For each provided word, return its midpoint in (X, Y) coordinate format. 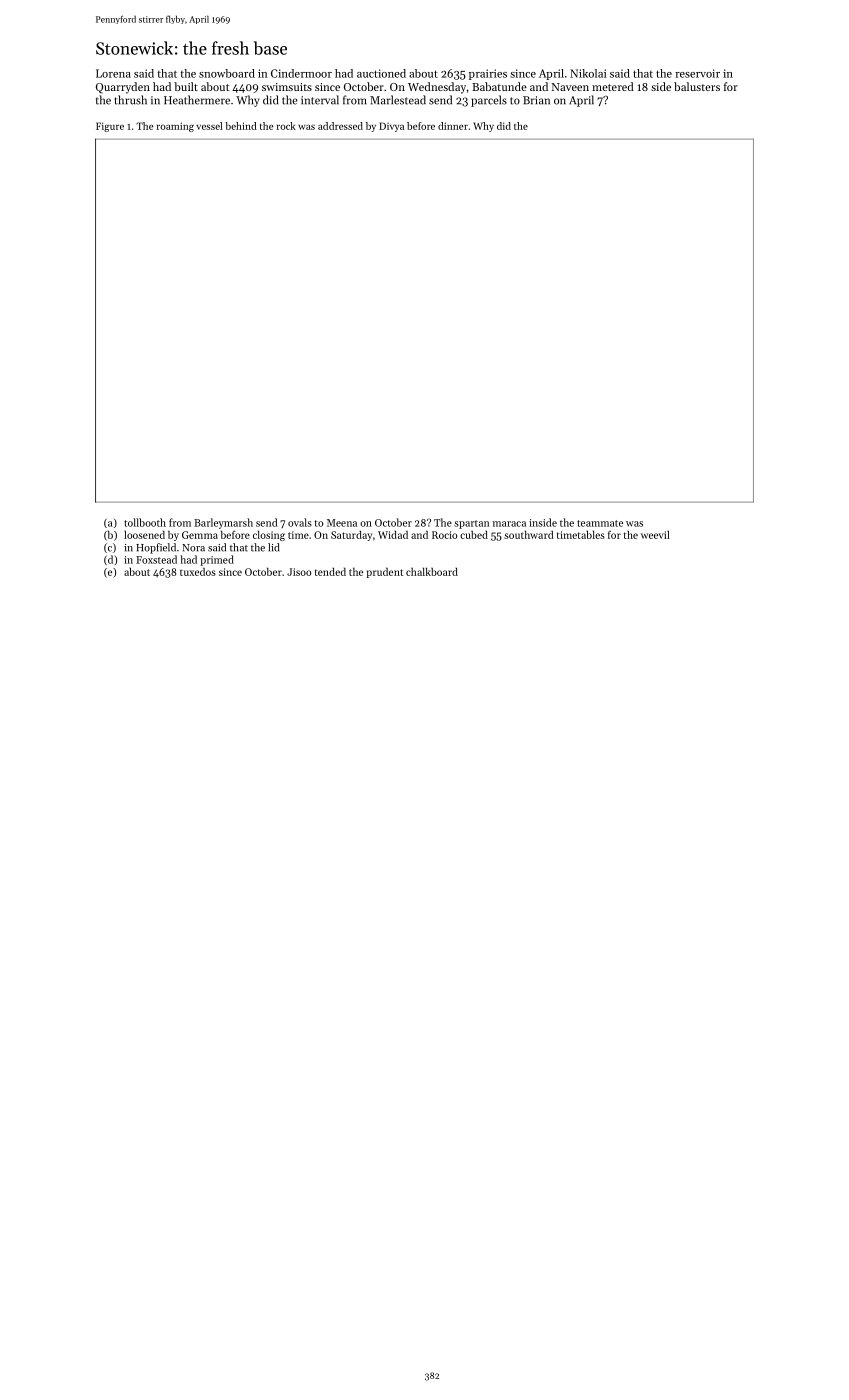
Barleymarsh (223, 523)
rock (286, 126)
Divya (391, 127)
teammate (600, 523)
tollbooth (145, 522)
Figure (110, 127)
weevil (655, 535)
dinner (453, 126)
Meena (342, 523)
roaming (175, 127)
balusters (697, 86)
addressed (340, 126)
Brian (536, 100)
